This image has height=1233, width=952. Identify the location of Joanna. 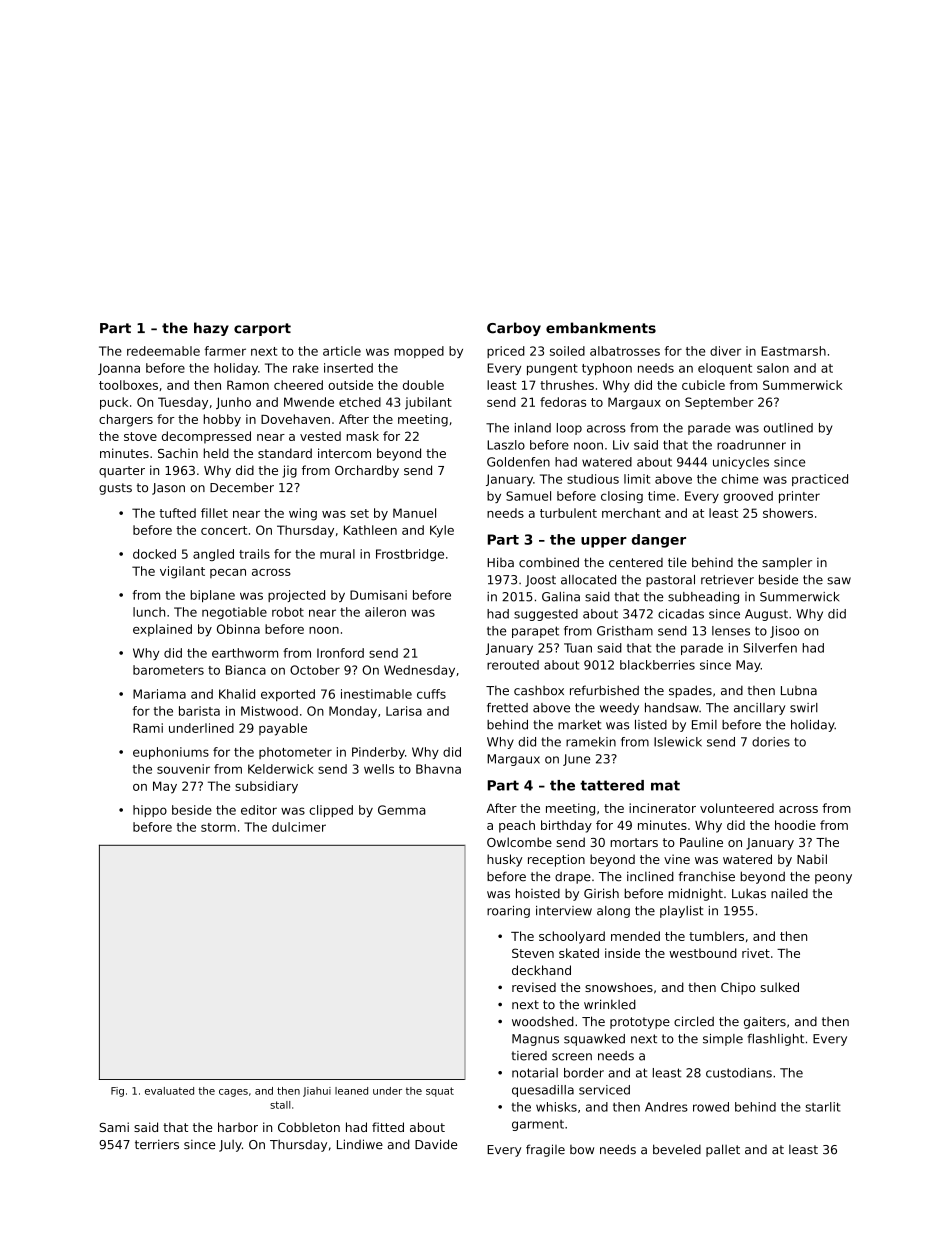
(119, 369).
